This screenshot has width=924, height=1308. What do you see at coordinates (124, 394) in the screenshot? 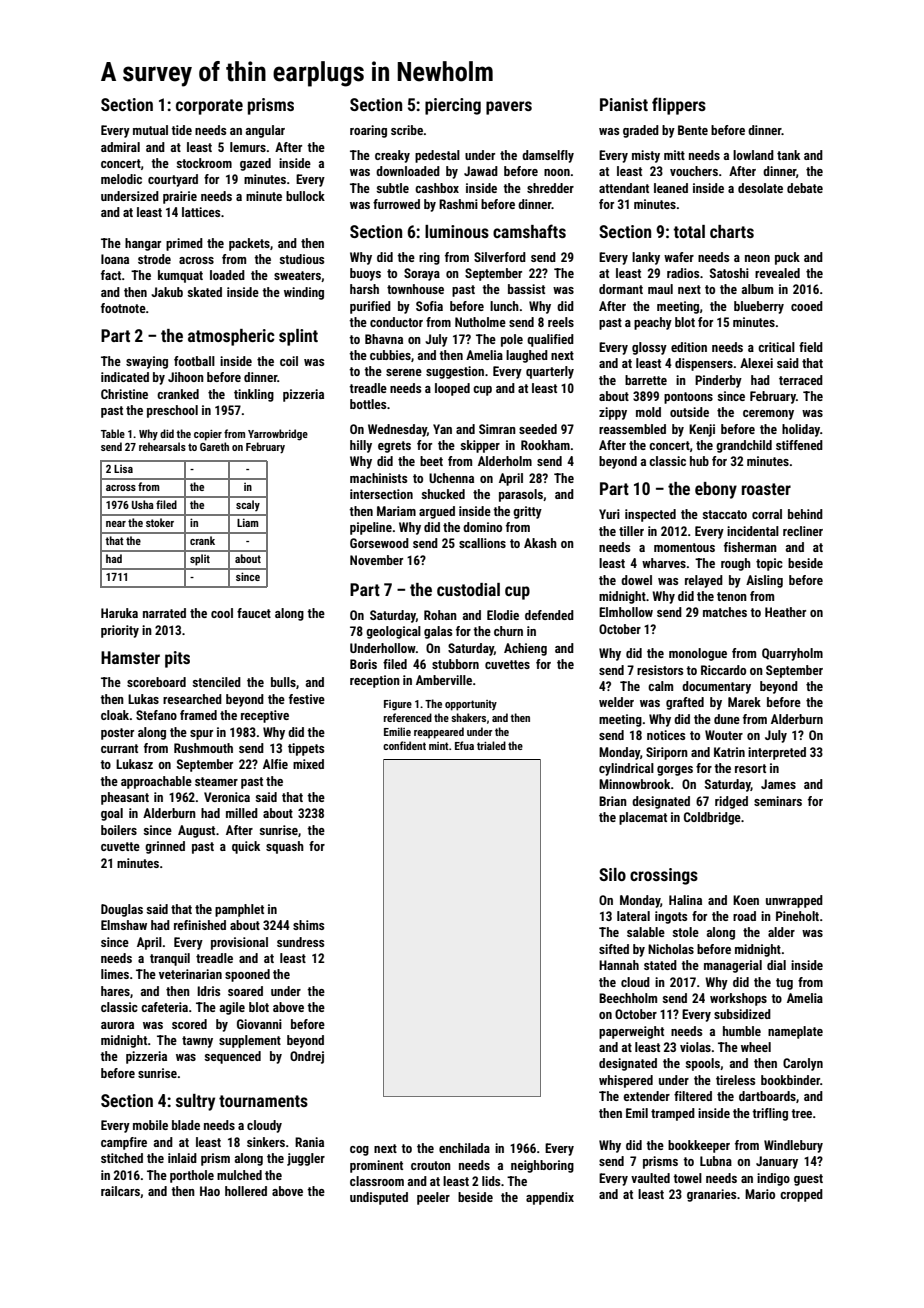
I see `Christine` at bounding box center [124, 394].
